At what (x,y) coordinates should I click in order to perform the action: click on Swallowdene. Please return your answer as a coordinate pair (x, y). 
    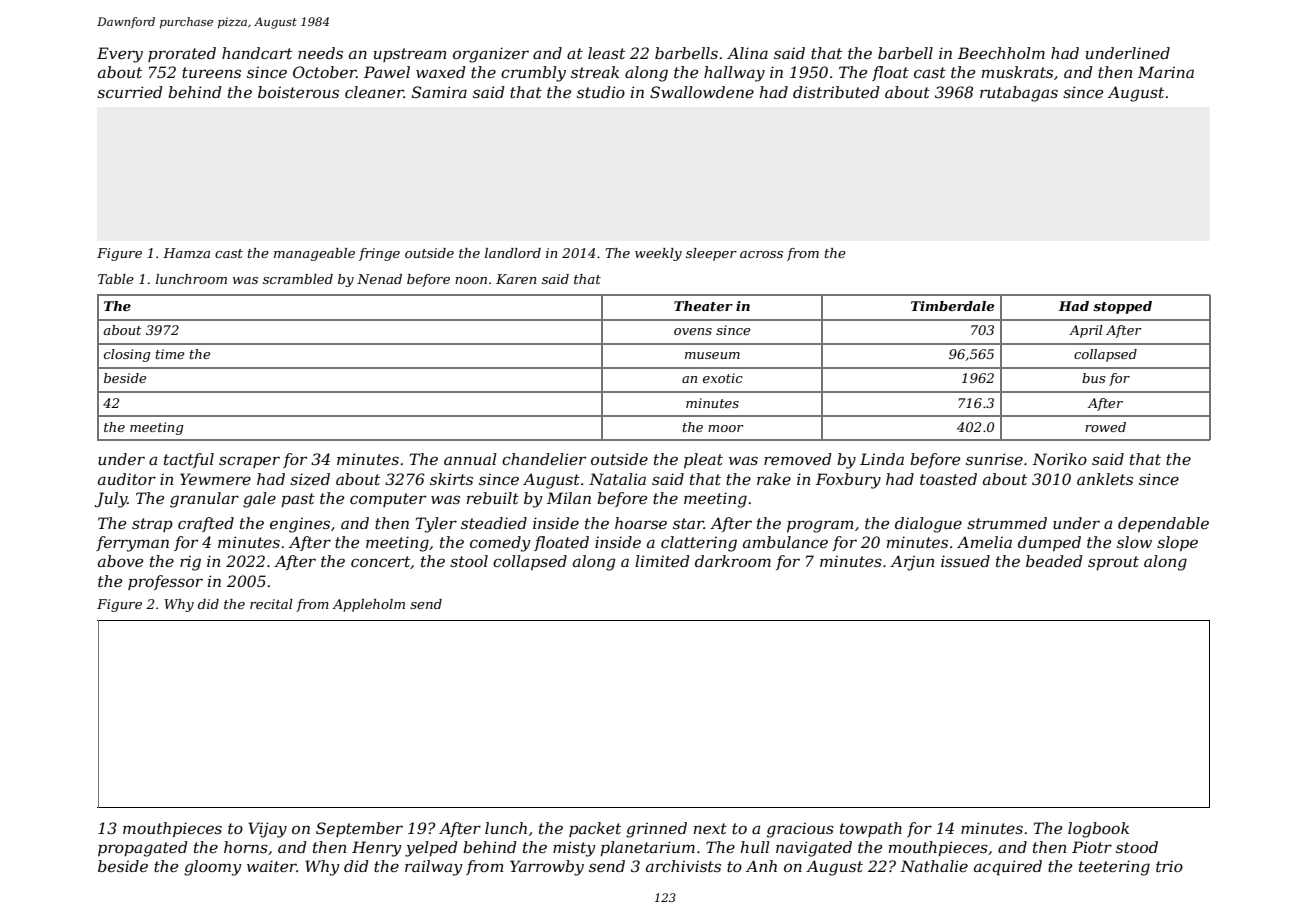
    Looking at the image, I should click on (702, 92).
